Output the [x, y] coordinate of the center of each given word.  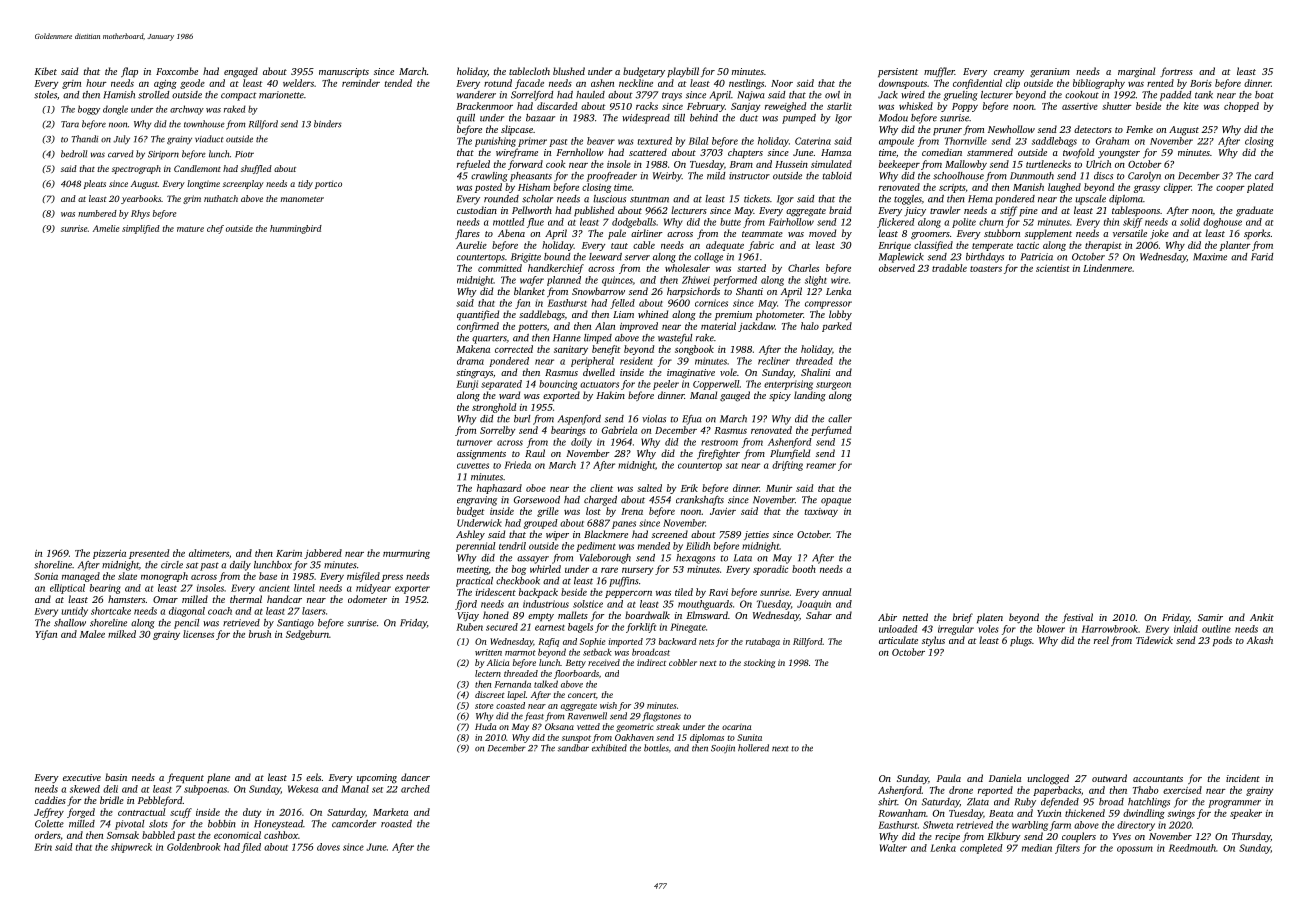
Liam [623, 314]
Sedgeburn [307, 635]
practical [474, 582]
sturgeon [833, 386]
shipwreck [131, 848]
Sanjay [745, 107]
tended [398, 83]
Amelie [106, 228]
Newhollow [1011, 129]
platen [990, 618]
